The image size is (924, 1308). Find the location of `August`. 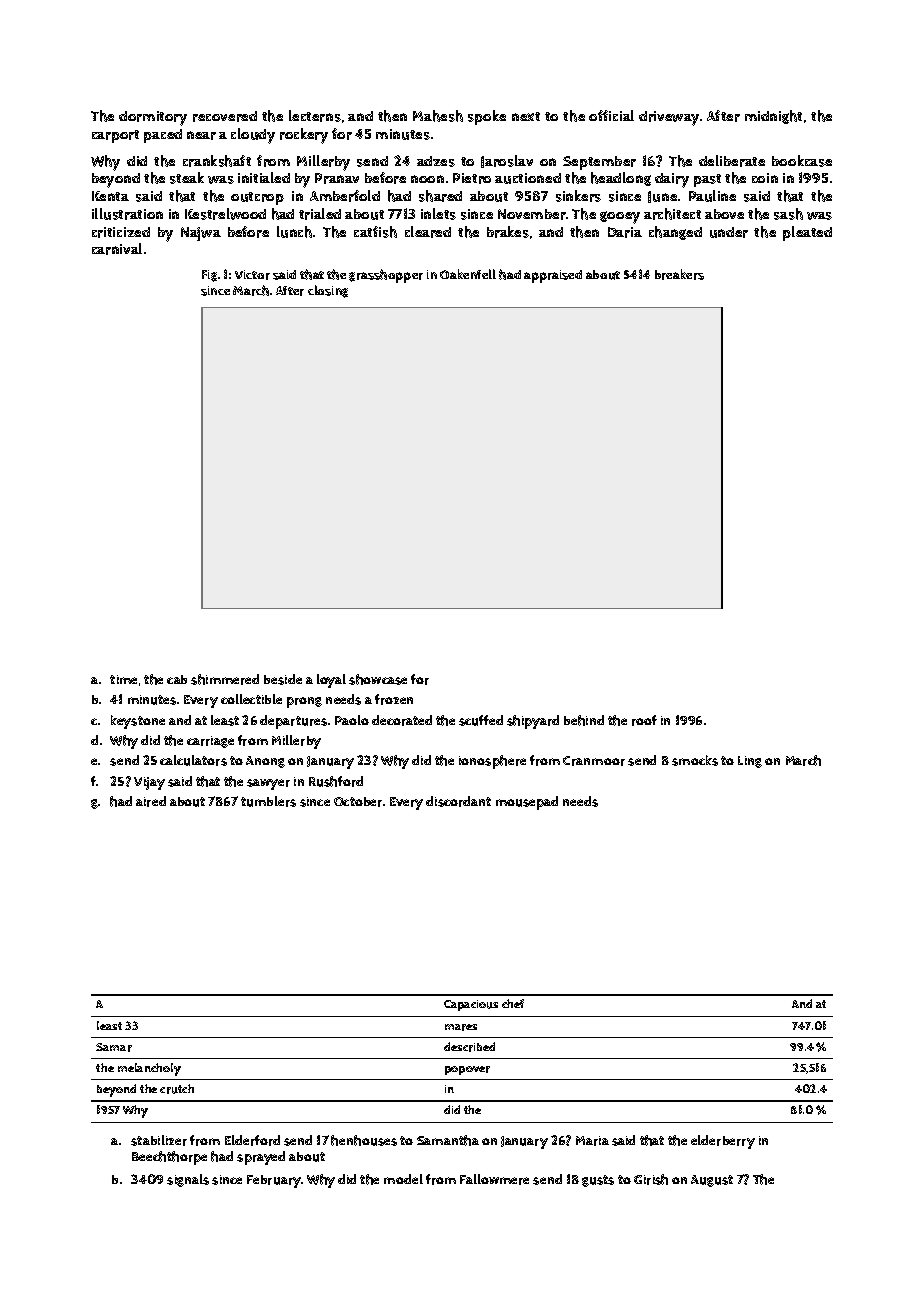

August is located at coordinates (712, 1181).
